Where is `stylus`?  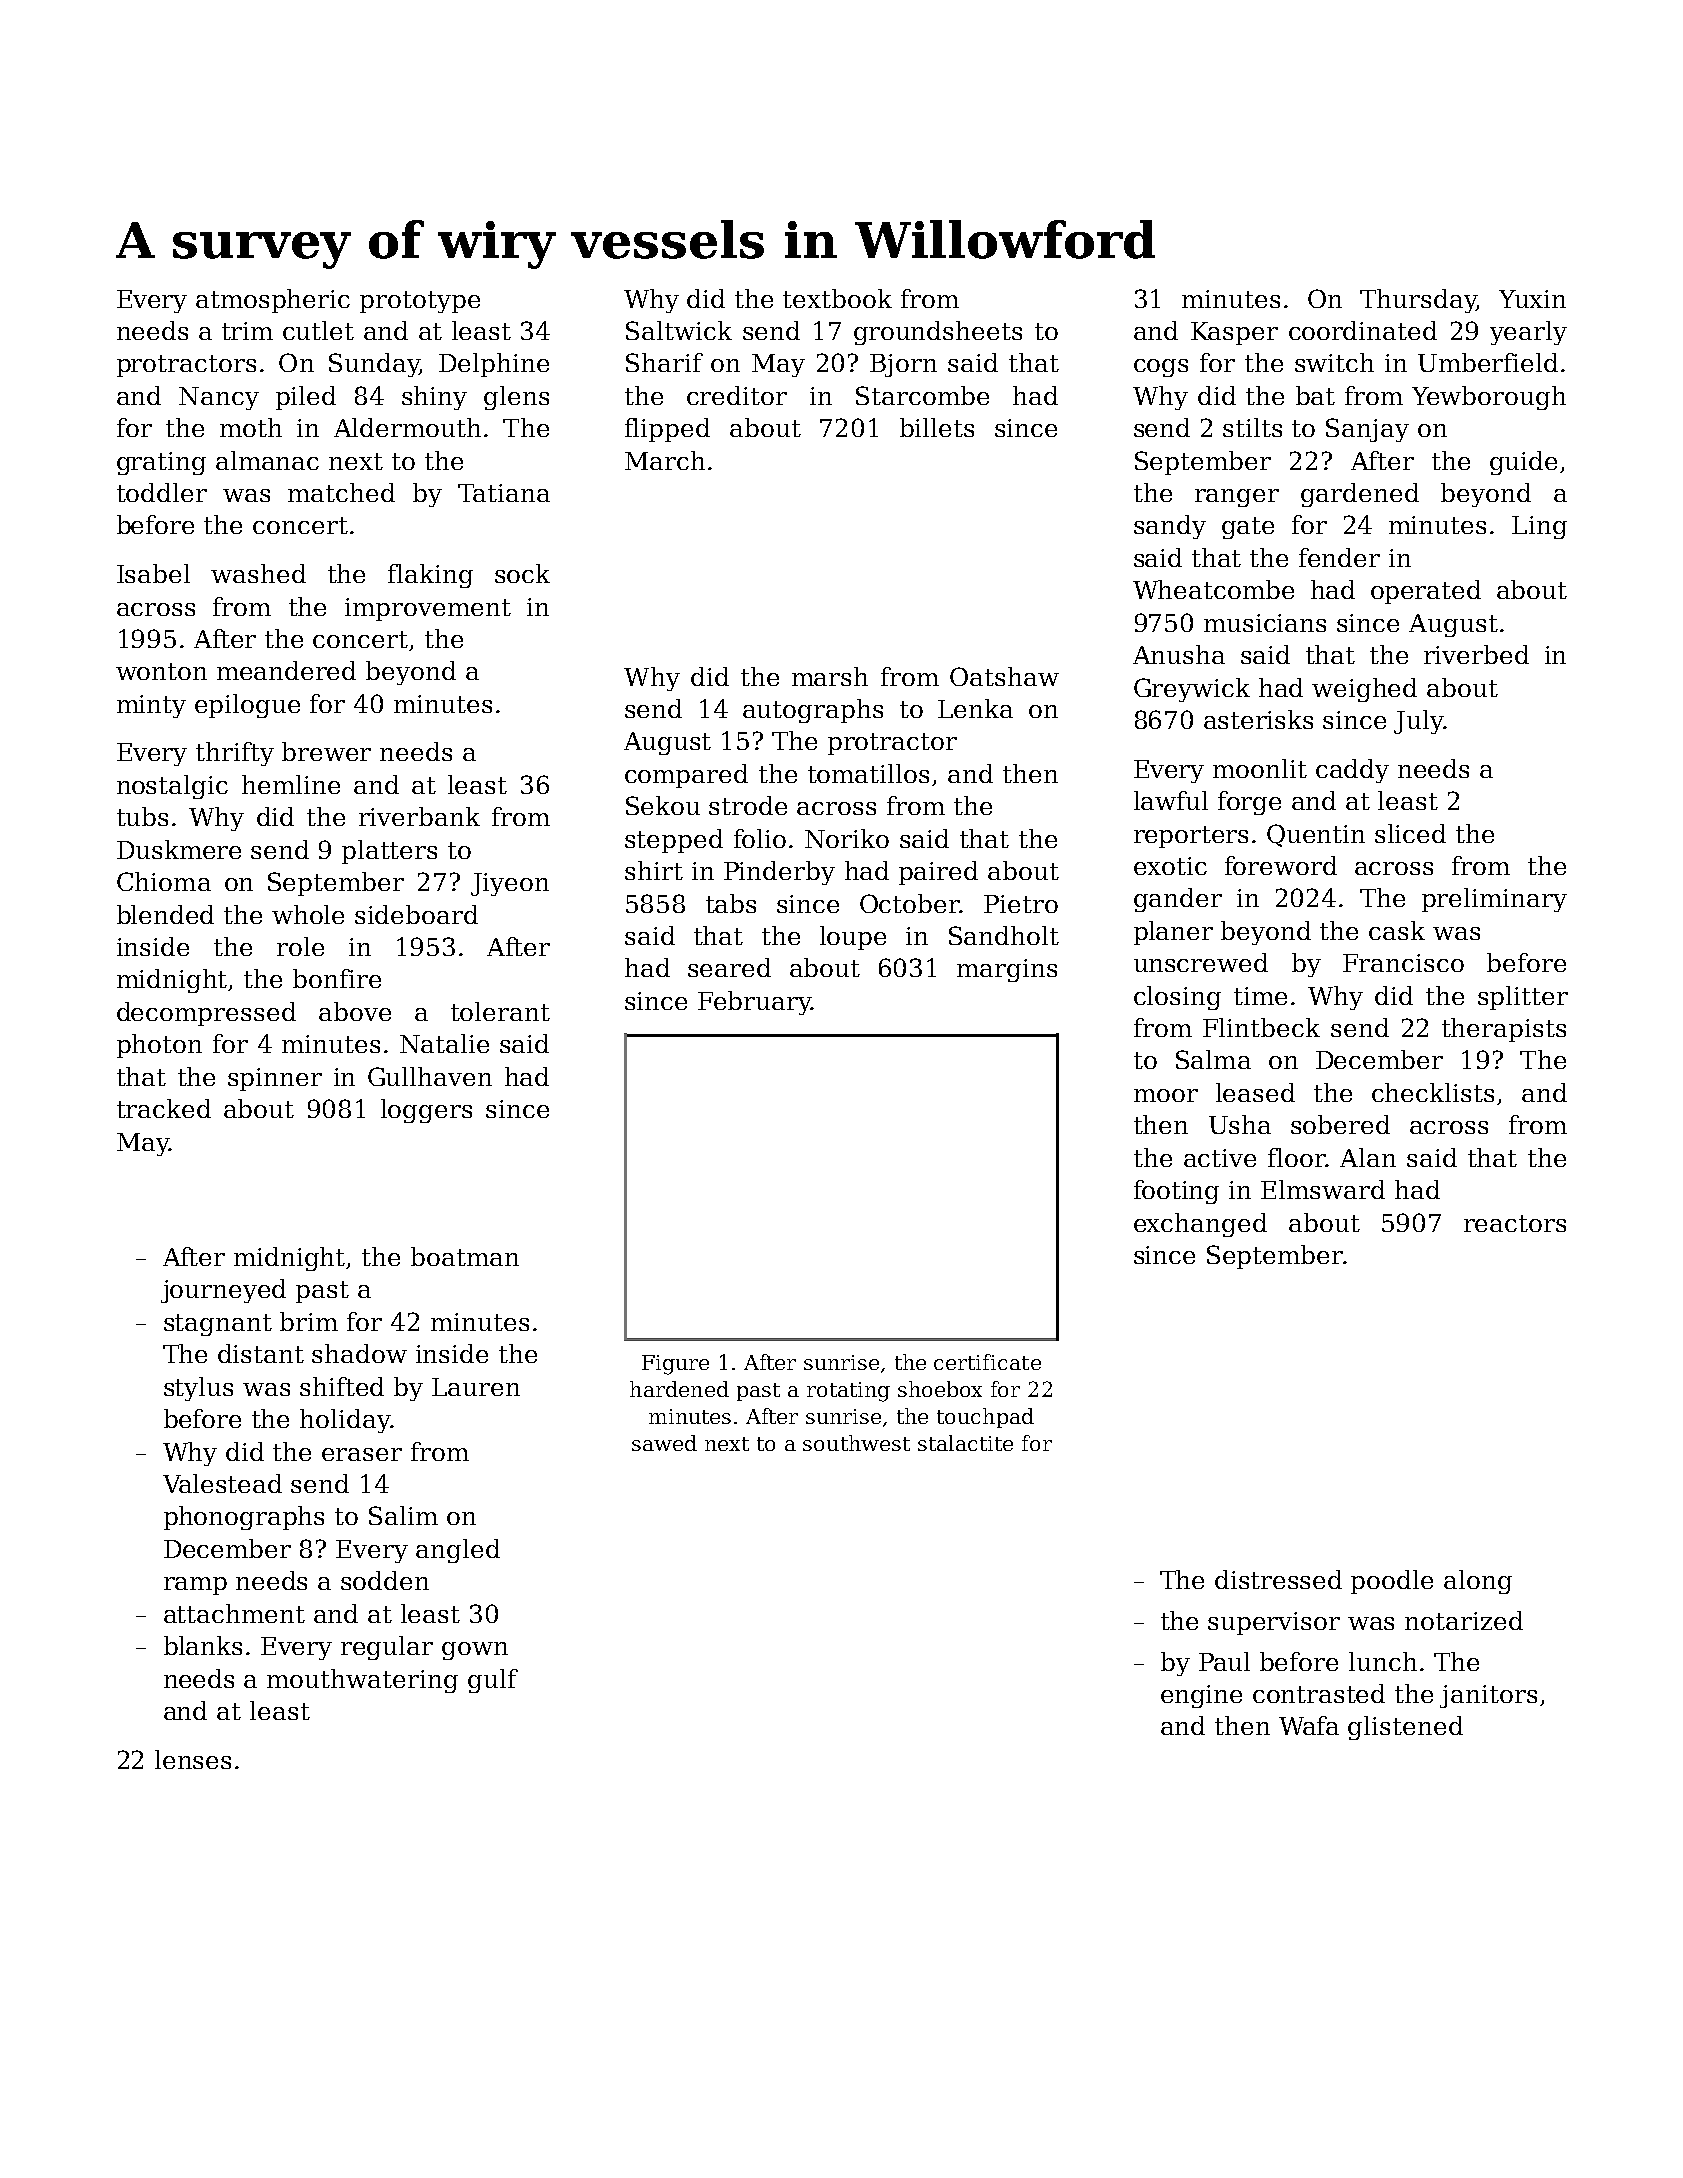
stylus is located at coordinates (198, 1389).
